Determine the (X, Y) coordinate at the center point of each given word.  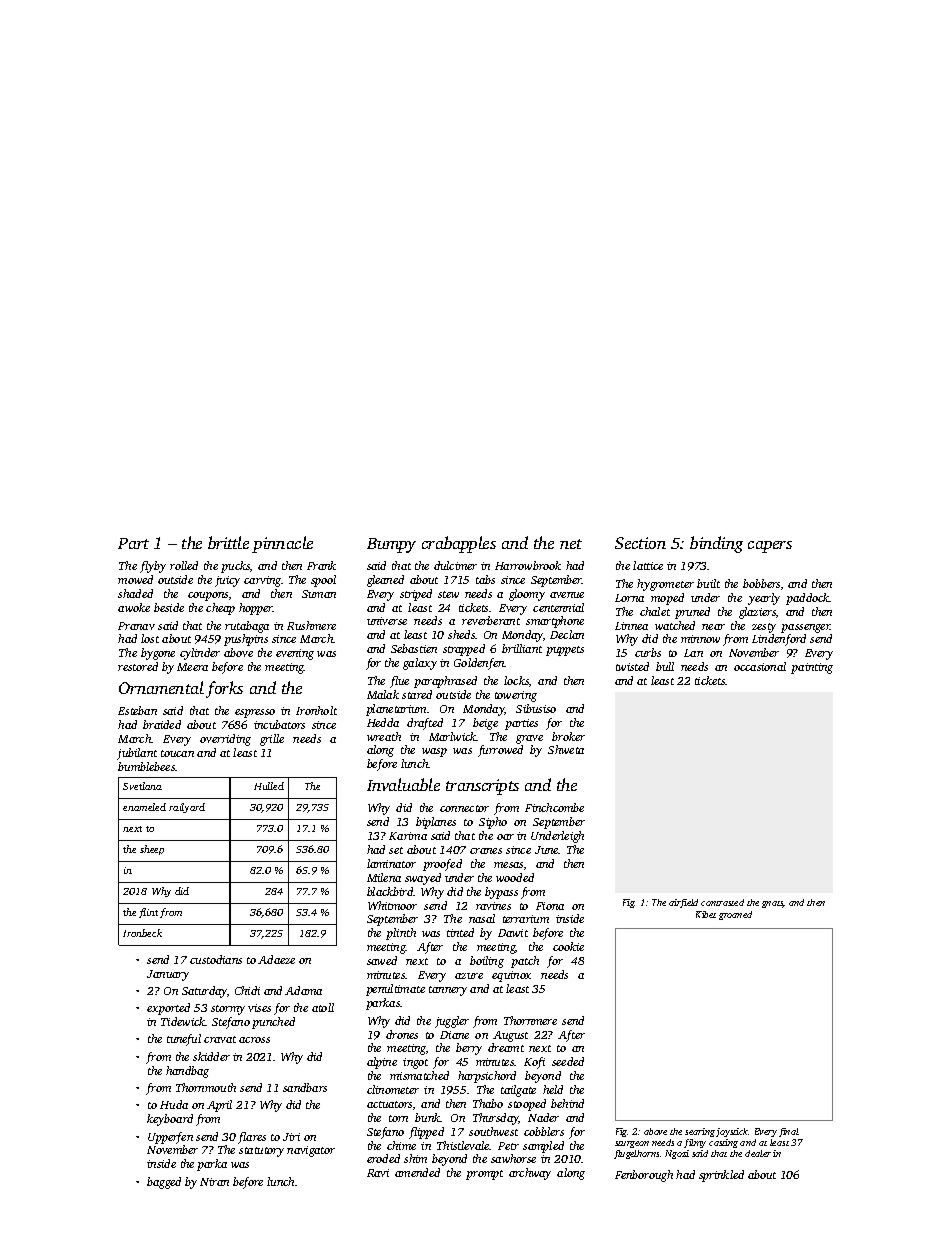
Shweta (566, 749)
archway (530, 1174)
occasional (760, 666)
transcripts (482, 787)
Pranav (136, 626)
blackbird (390, 891)
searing (700, 1132)
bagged (164, 1183)
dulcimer (455, 565)
